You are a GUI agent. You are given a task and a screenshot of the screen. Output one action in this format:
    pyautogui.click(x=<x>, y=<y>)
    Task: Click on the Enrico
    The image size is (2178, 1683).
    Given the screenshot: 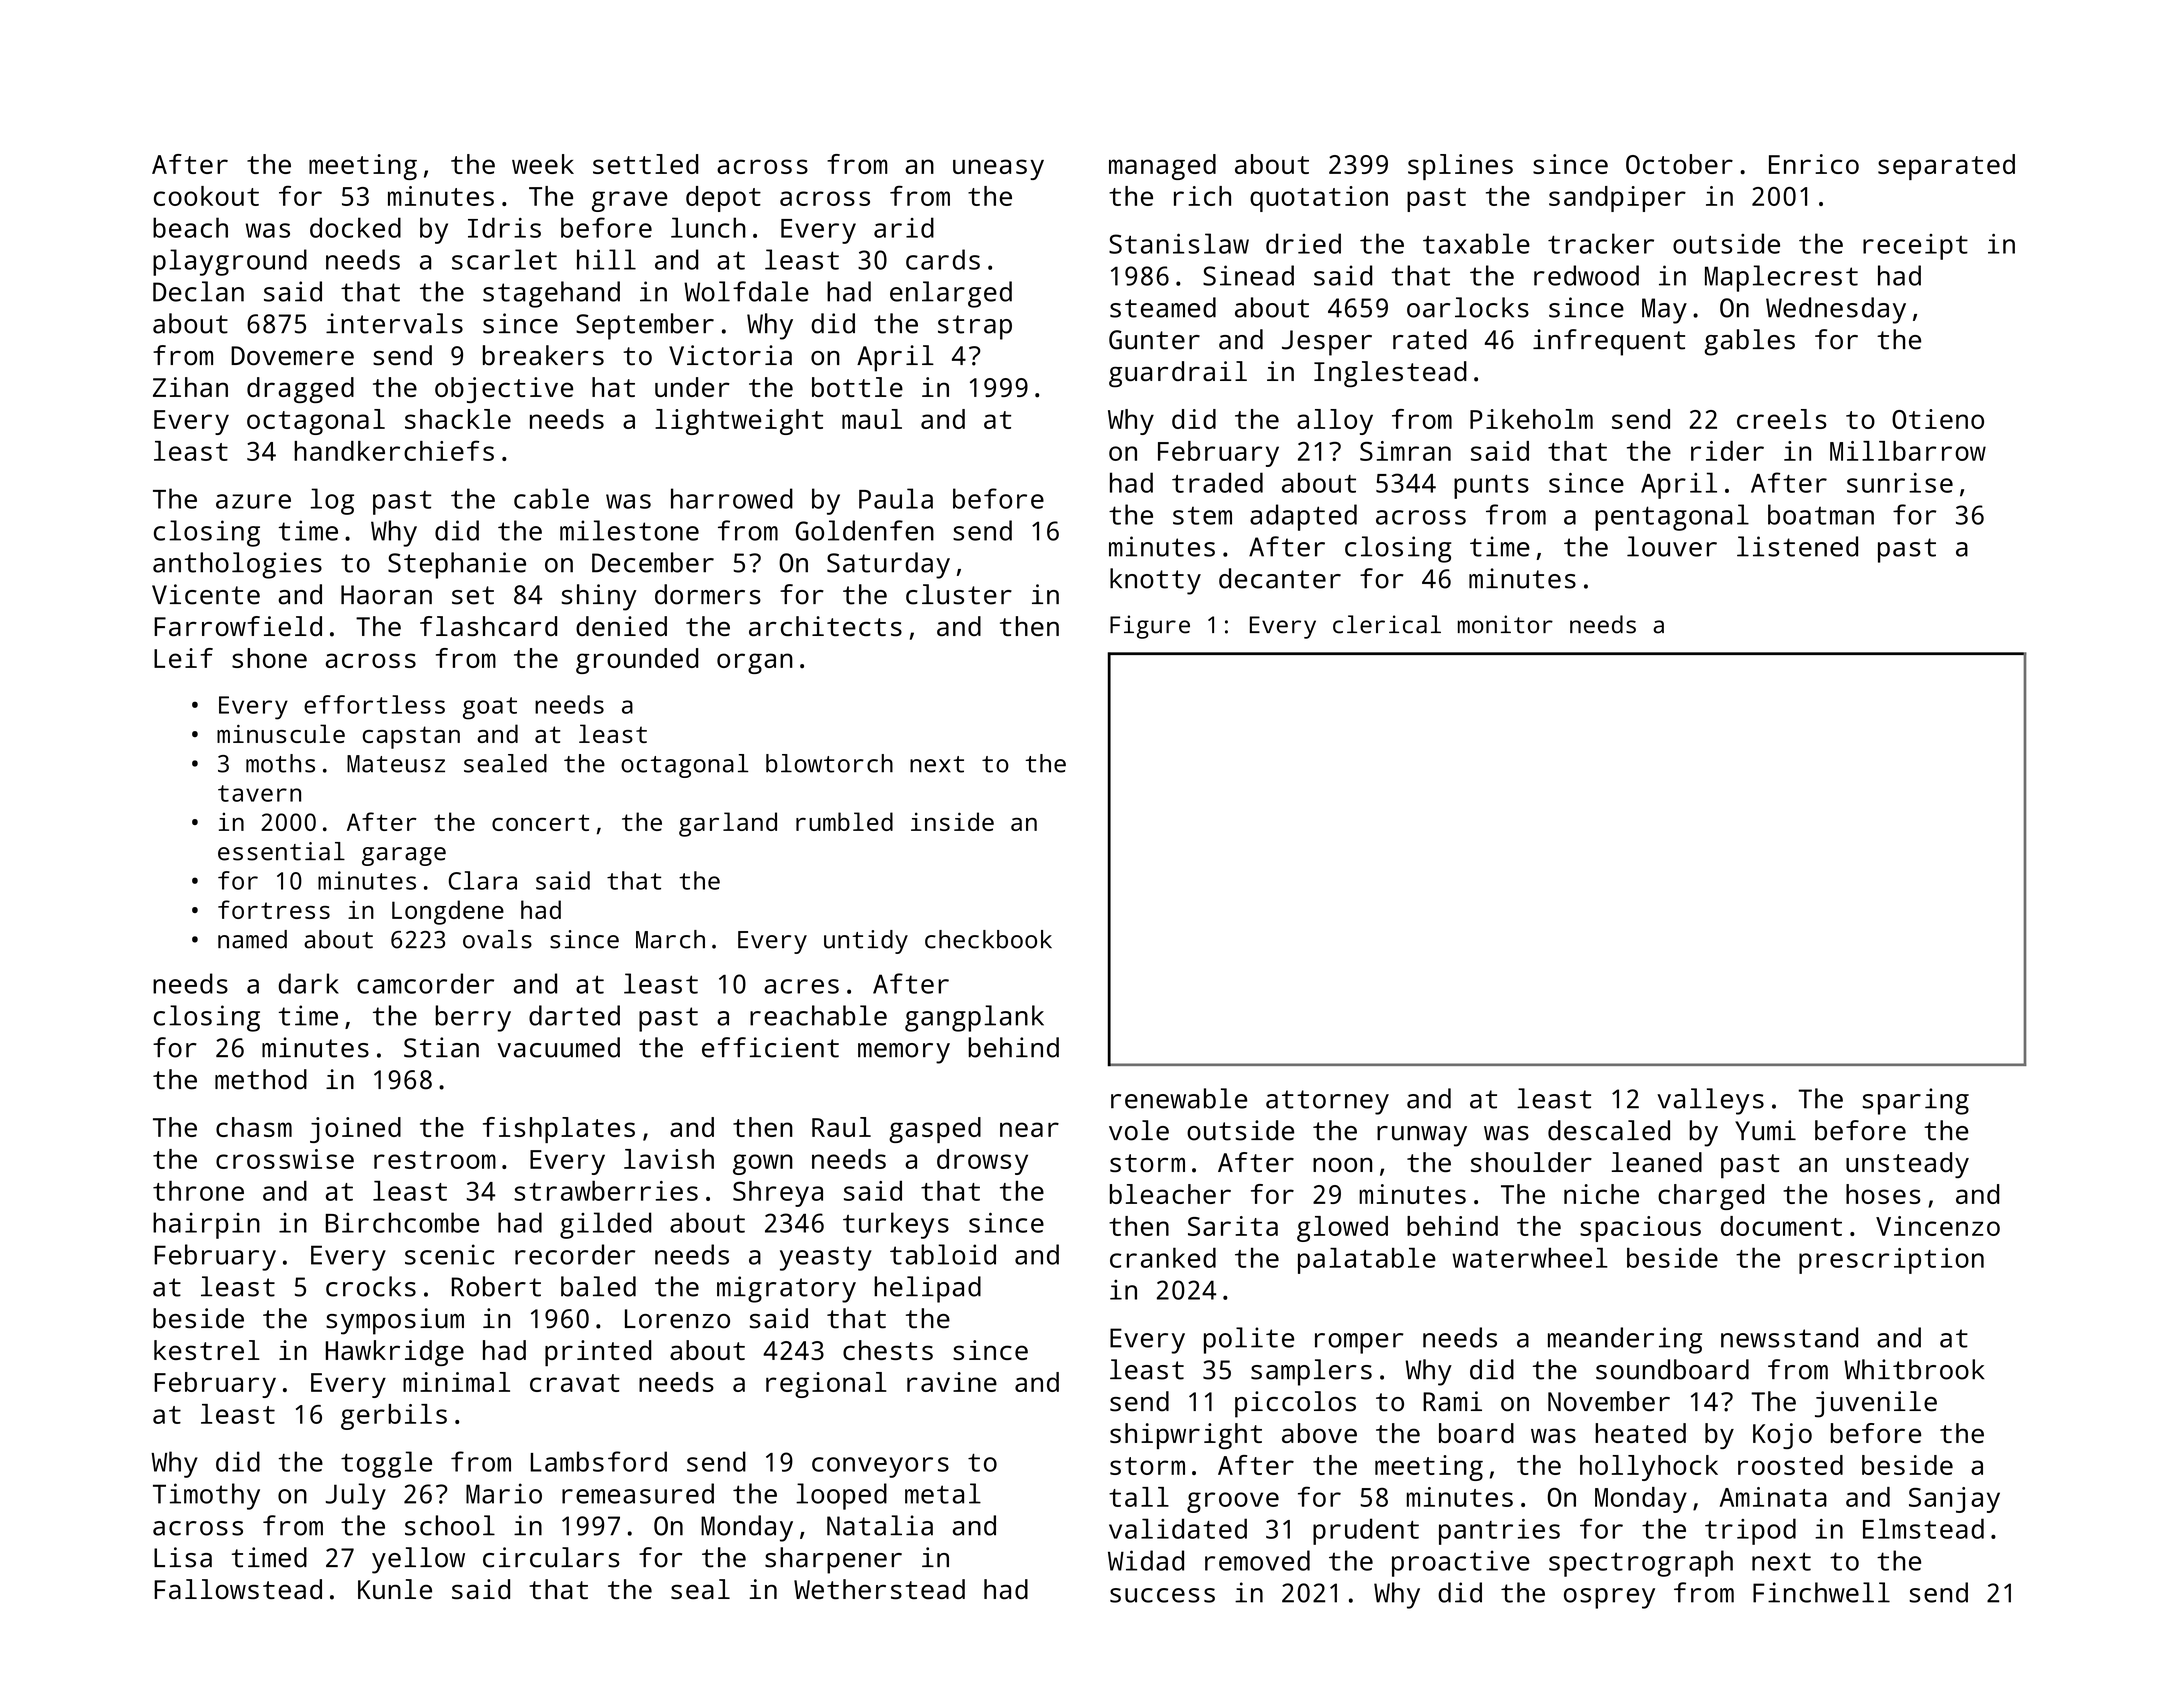 What is the action you would take?
    pyautogui.click(x=1814, y=164)
